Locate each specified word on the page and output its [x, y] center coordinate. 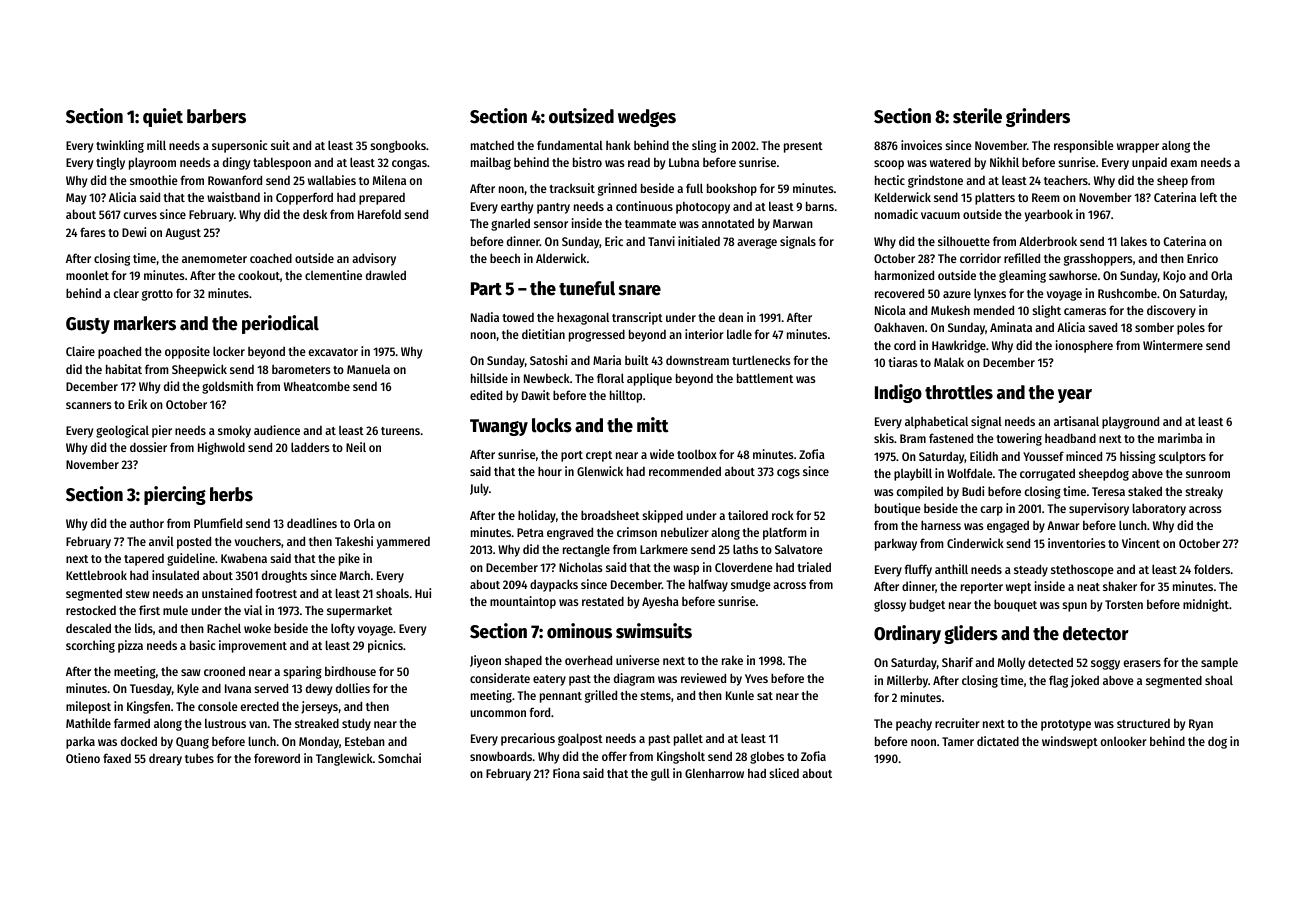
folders [1212, 569]
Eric [614, 241]
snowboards [501, 756]
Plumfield [218, 523]
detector [1096, 633]
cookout [259, 275]
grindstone [935, 181]
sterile [977, 116]
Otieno [83, 758]
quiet [163, 117]
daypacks [554, 585]
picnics [385, 646]
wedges [647, 118]
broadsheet [610, 515]
